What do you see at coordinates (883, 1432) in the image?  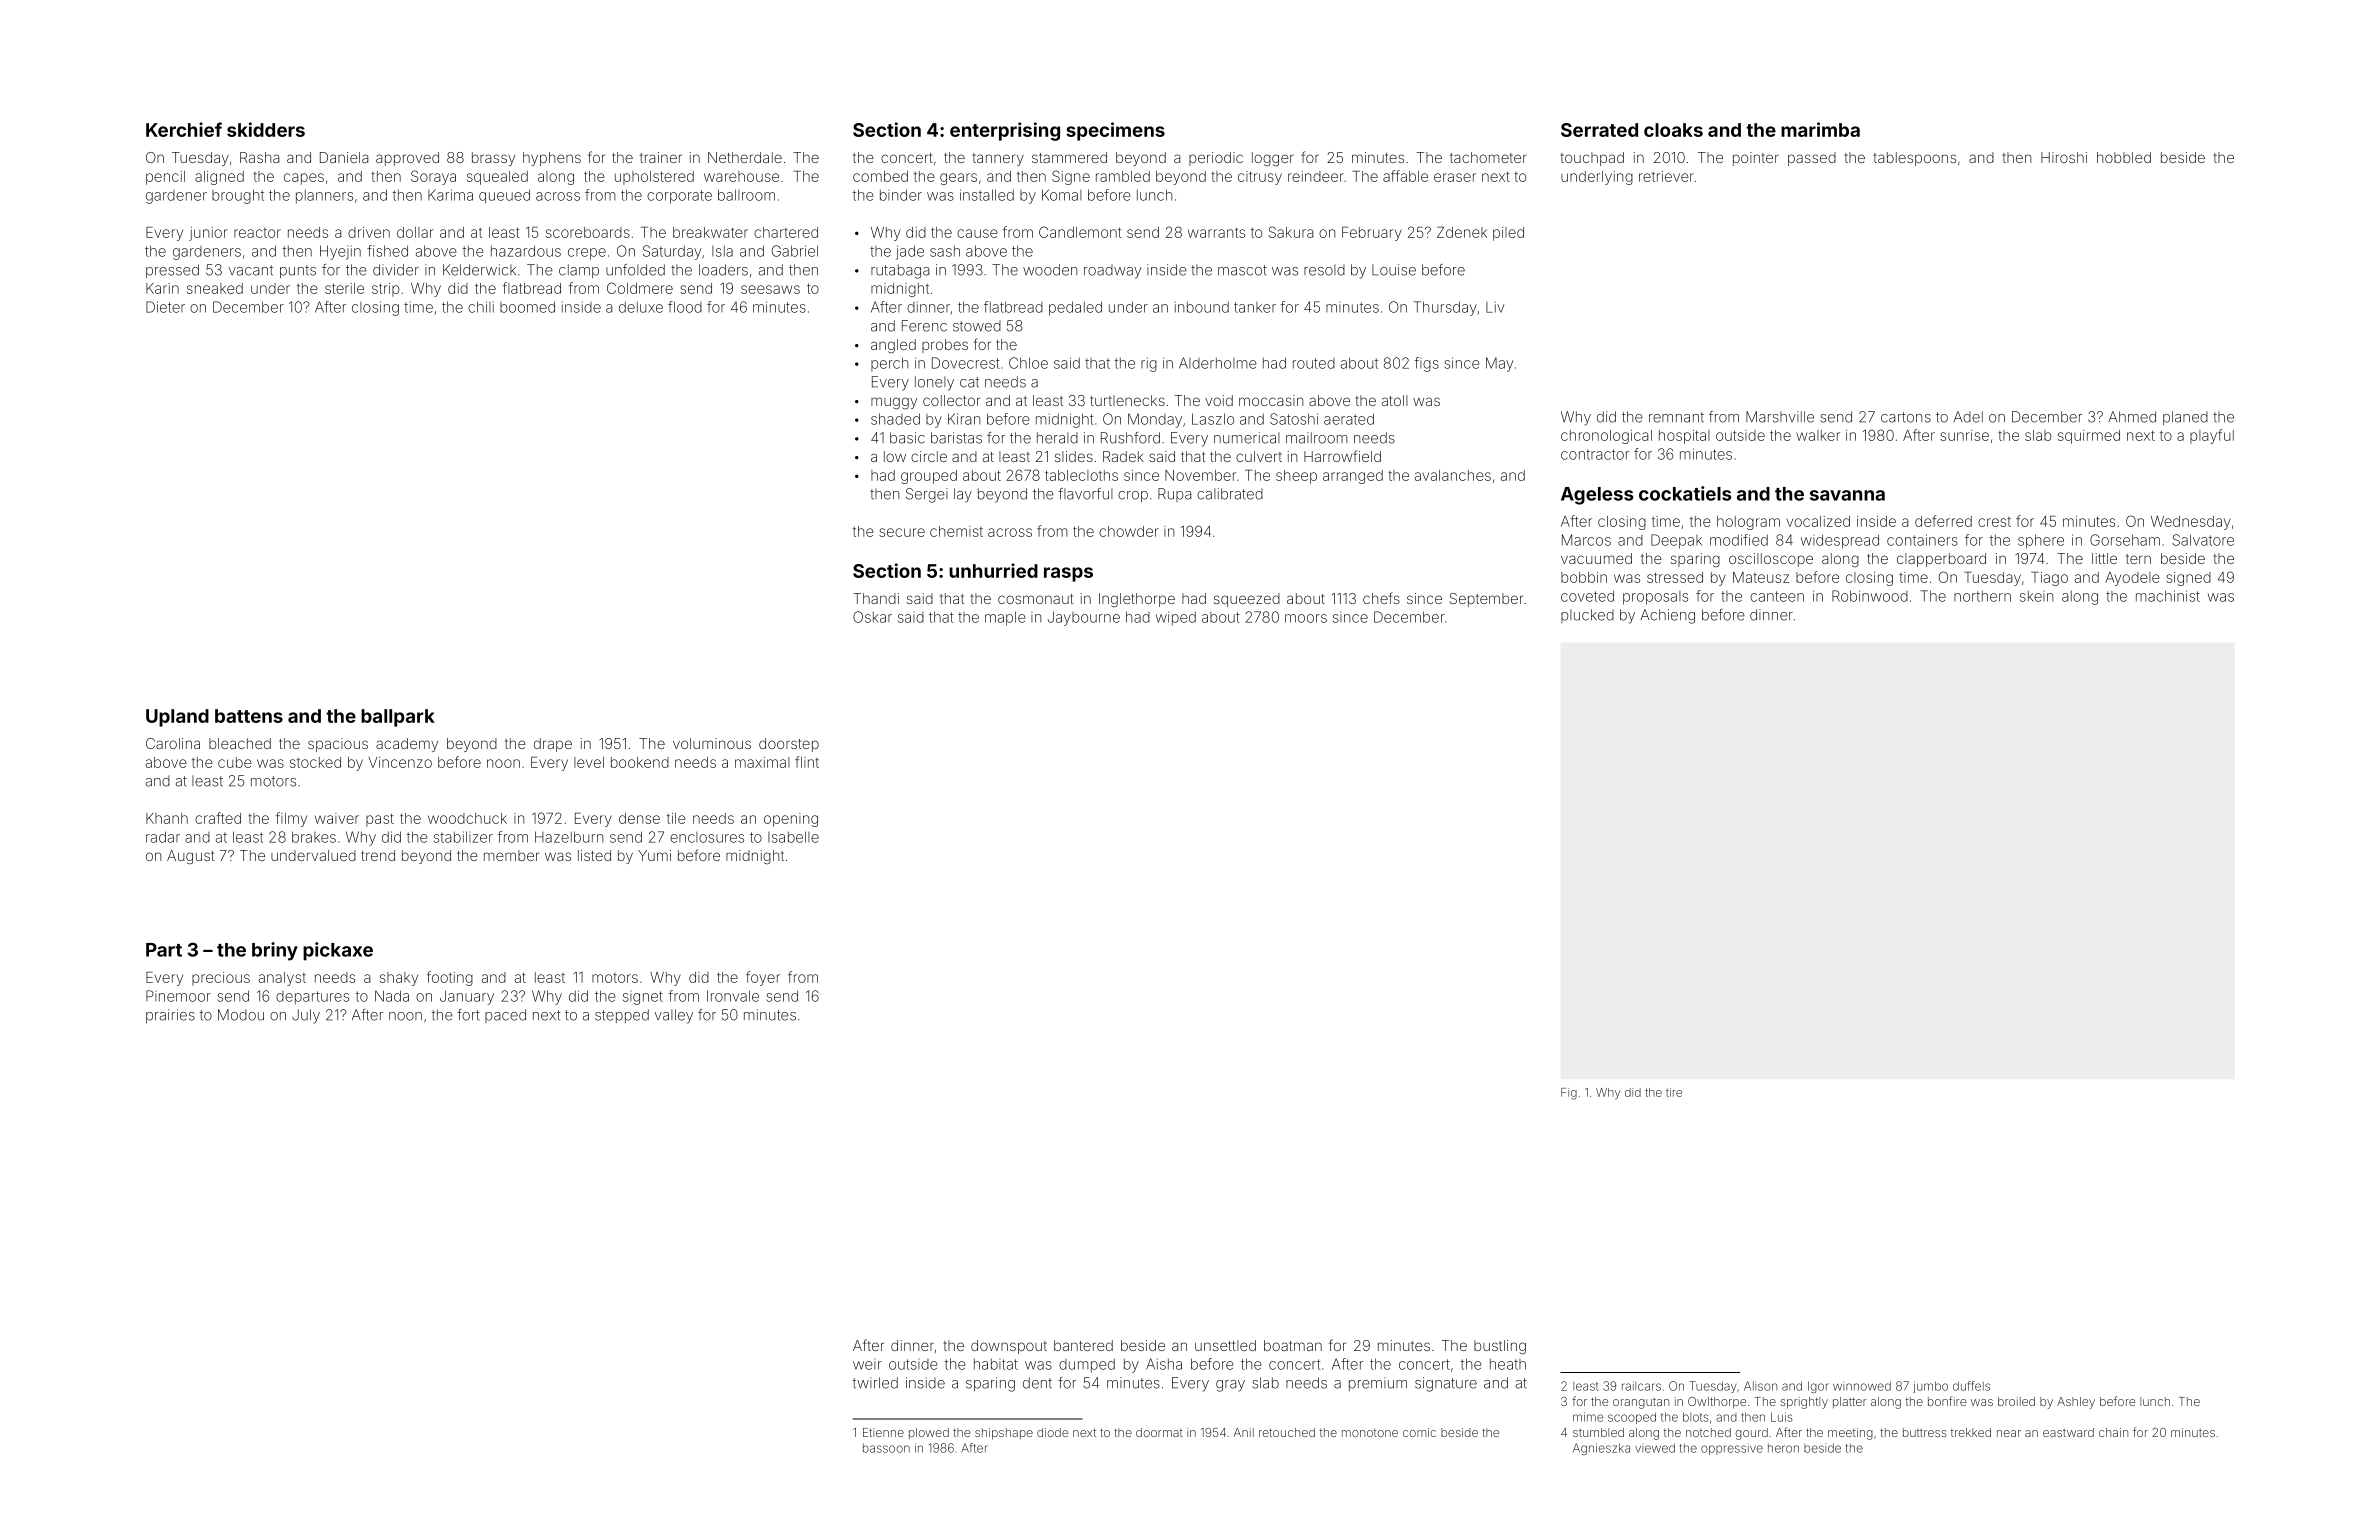 I see `Etienne` at bounding box center [883, 1432].
